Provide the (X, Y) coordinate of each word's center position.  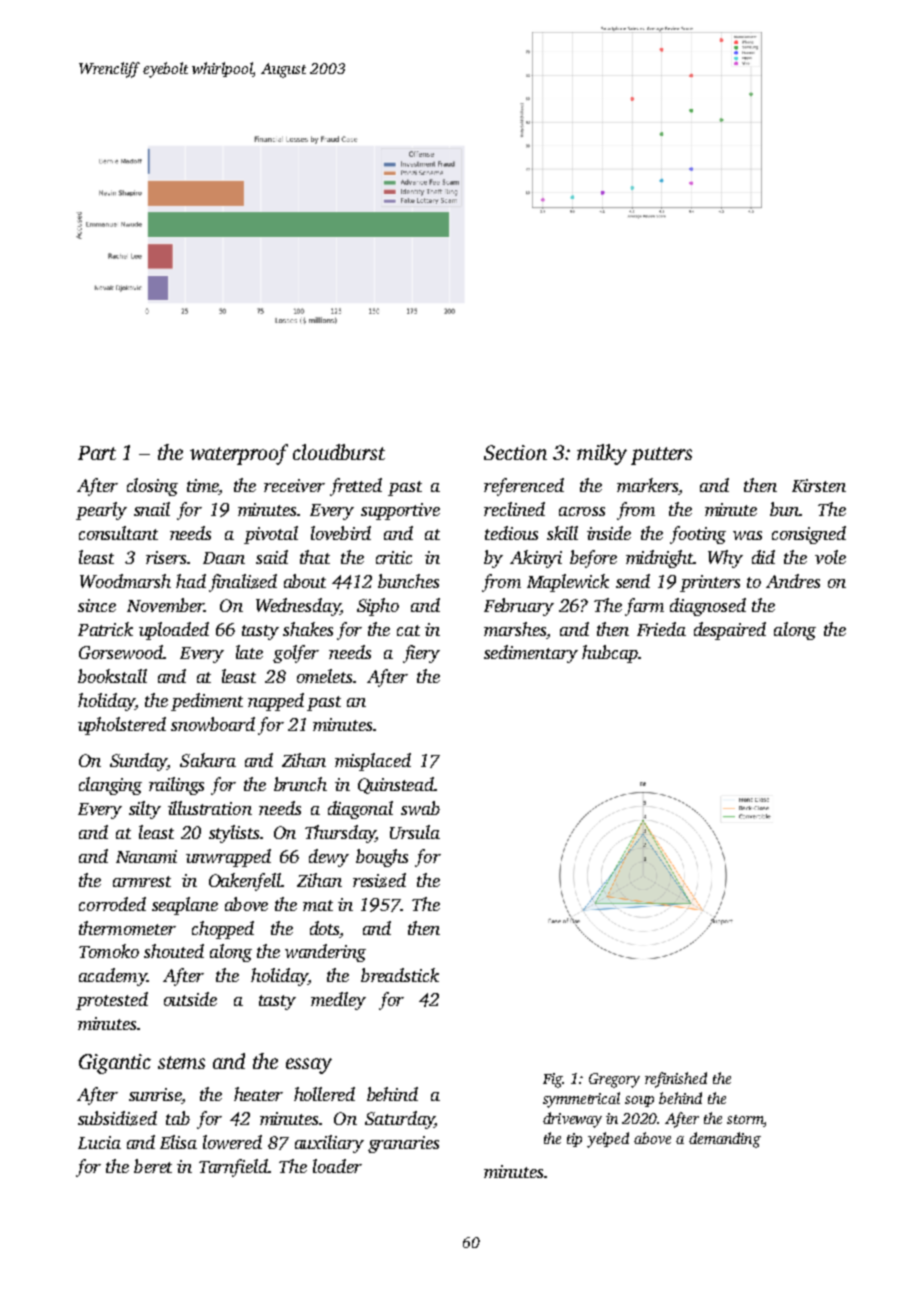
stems (181, 1062)
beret (153, 1166)
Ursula (415, 832)
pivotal (271, 535)
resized (379, 880)
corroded (112, 904)
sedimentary (531, 654)
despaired (730, 631)
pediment (207, 702)
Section (515, 452)
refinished (676, 1080)
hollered (324, 1094)
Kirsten (819, 485)
